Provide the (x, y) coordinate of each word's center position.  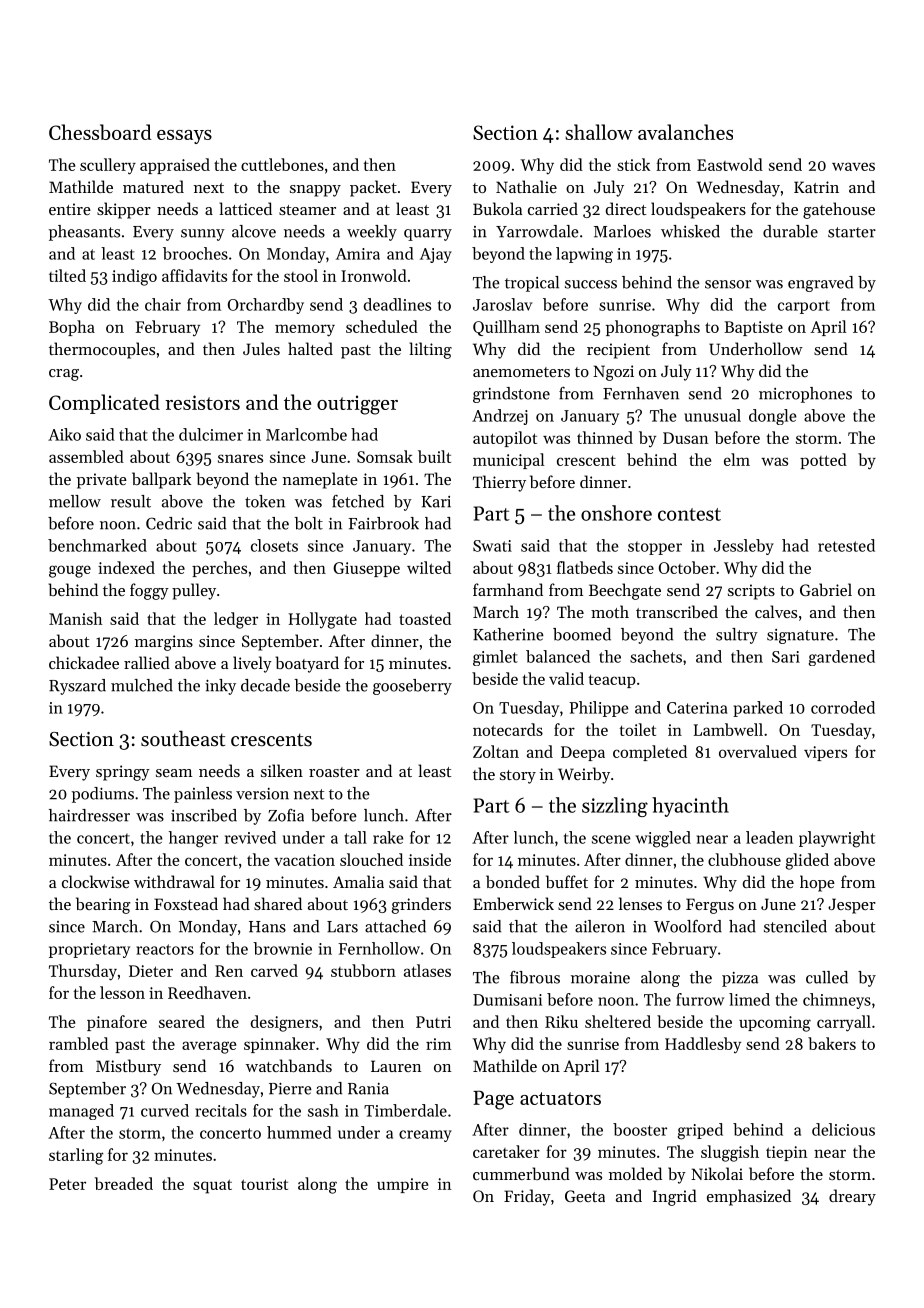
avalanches (685, 132)
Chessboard (100, 132)
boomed (582, 634)
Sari (786, 657)
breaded (124, 1183)
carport (804, 307)
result (131, 501)
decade (265, 685)
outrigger (357, 405)
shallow (599, 132)
